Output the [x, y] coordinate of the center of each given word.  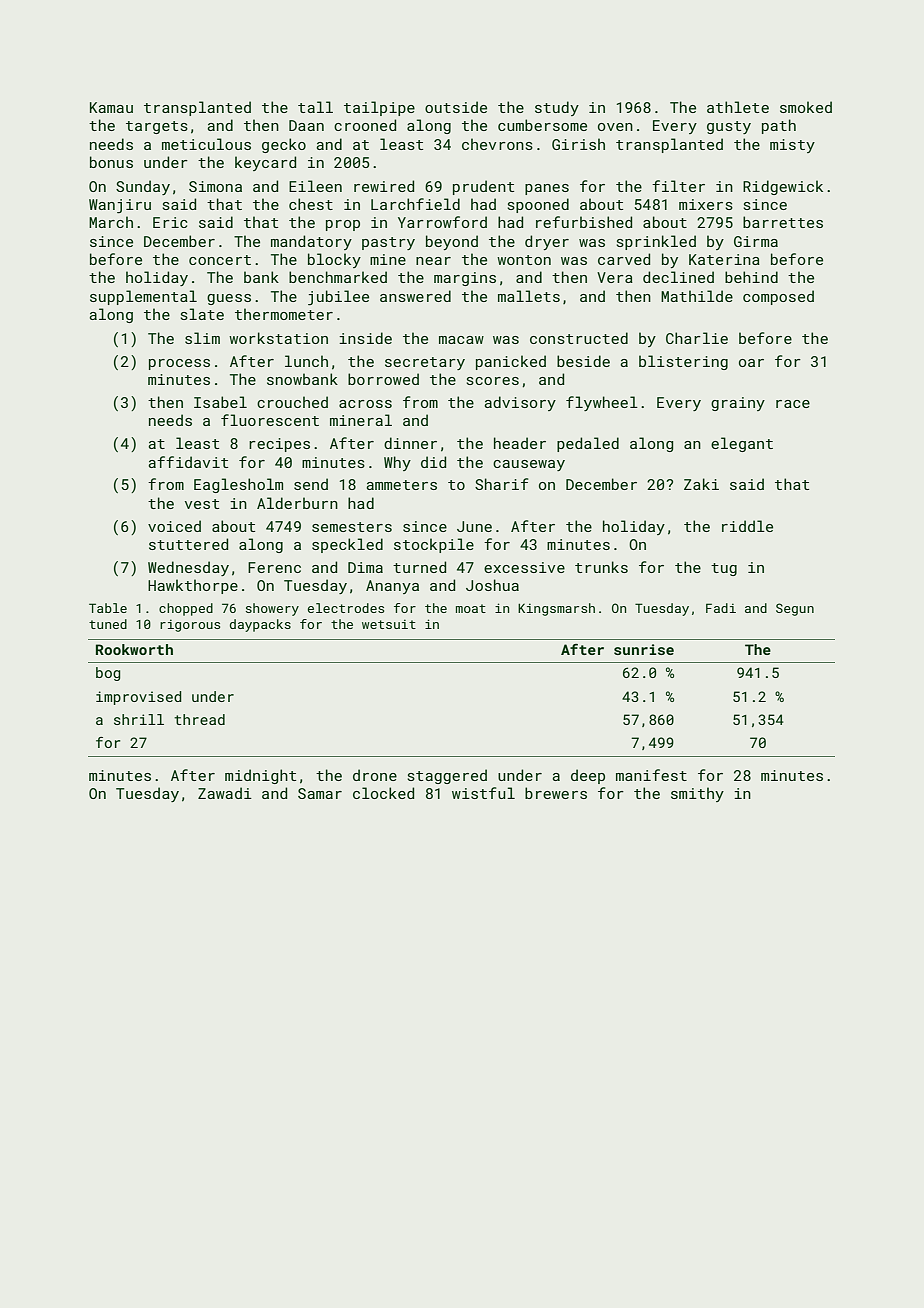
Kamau [111, 107]
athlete [738, 107]
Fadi [721, 608]
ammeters [402, 485]
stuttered [188, 544]
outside [456, 107]
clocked [383, 793]
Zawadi [225, 793]
